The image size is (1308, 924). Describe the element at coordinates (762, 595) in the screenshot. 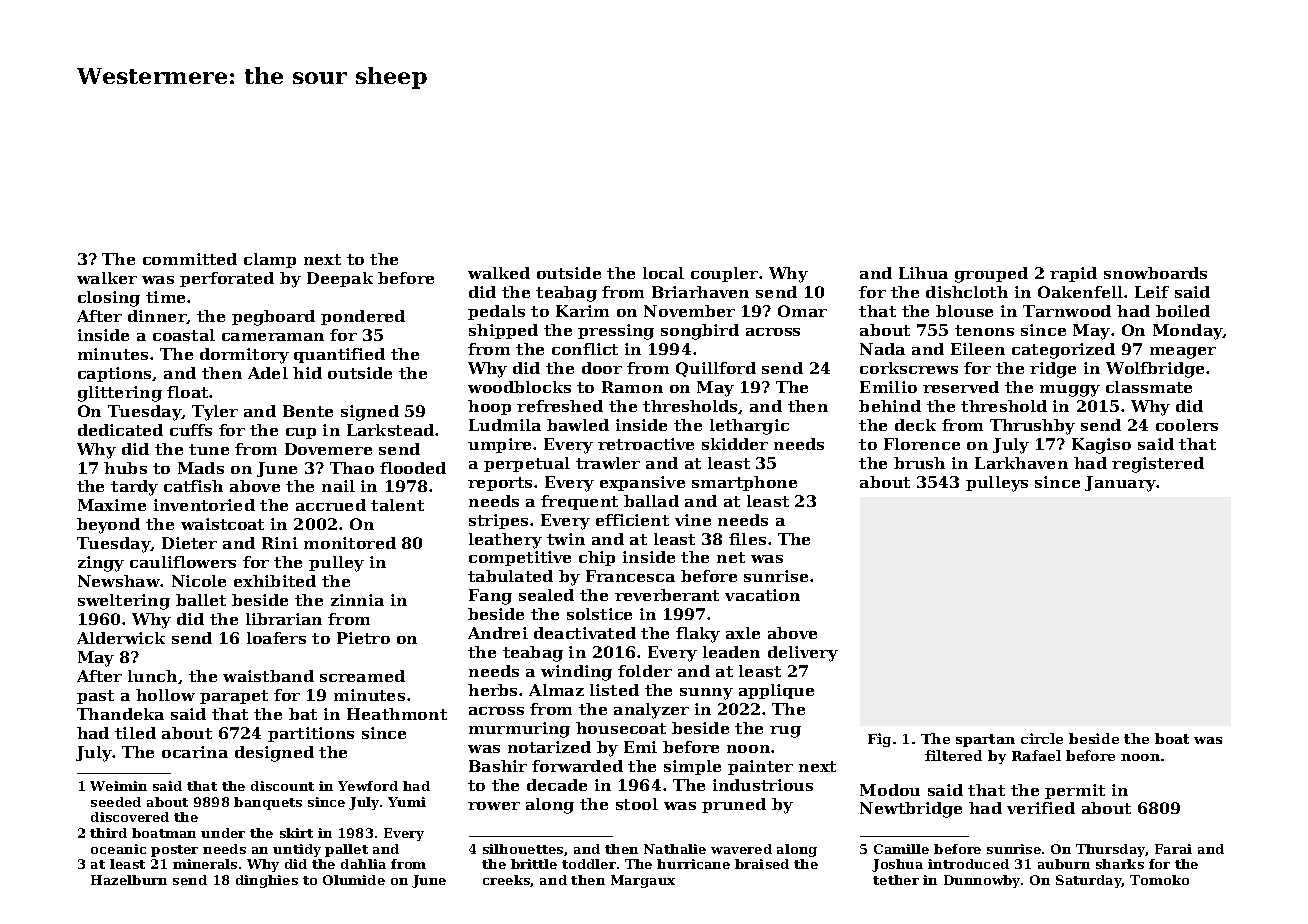

I see `vacation` at that location.
